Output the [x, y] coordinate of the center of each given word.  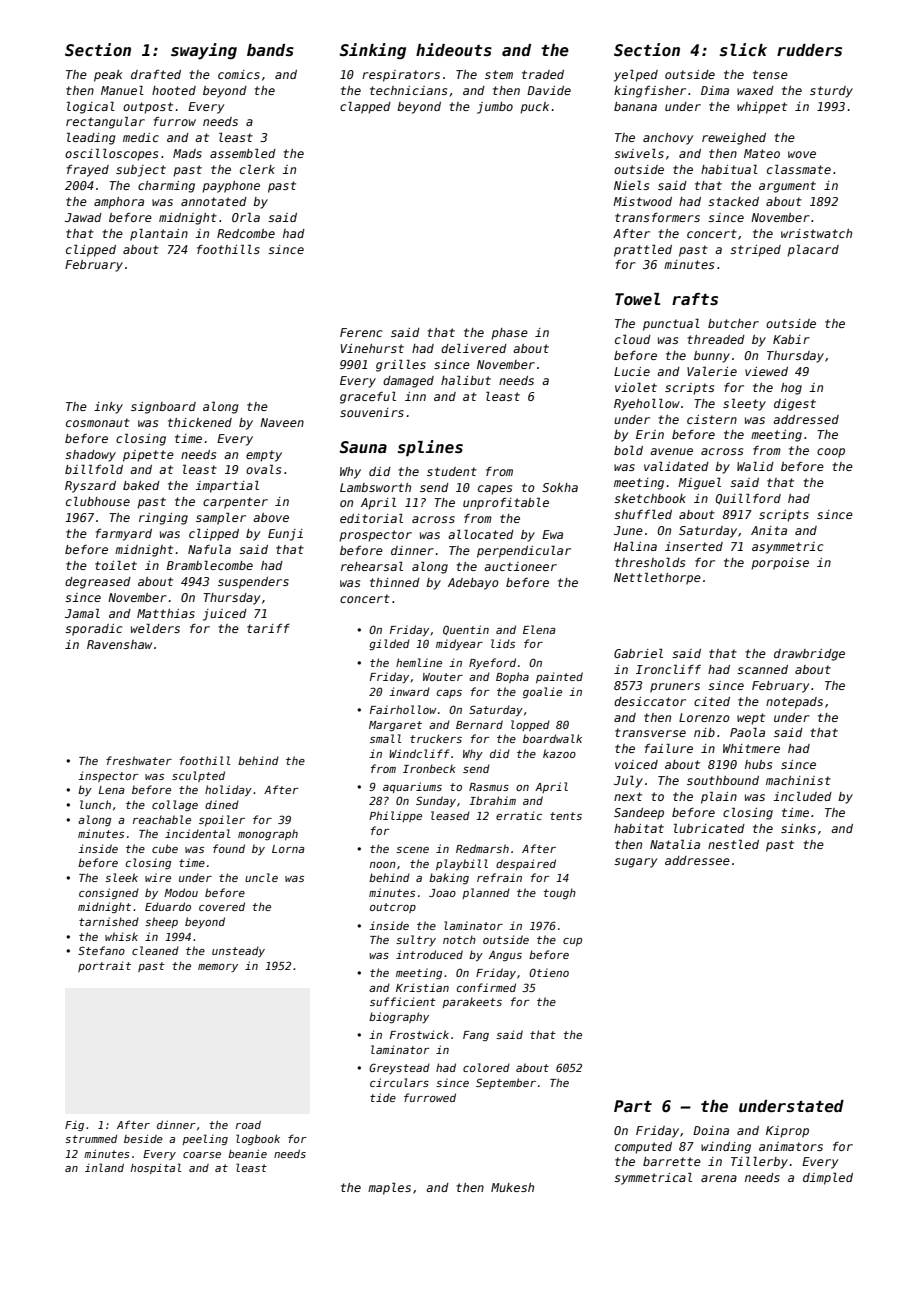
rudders [809, 50]
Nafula [209, 549]
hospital [156, 1168]
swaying [204, 51]
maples [389, 1188]
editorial [371, 518]
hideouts [454, 50]
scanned [762, 669]
